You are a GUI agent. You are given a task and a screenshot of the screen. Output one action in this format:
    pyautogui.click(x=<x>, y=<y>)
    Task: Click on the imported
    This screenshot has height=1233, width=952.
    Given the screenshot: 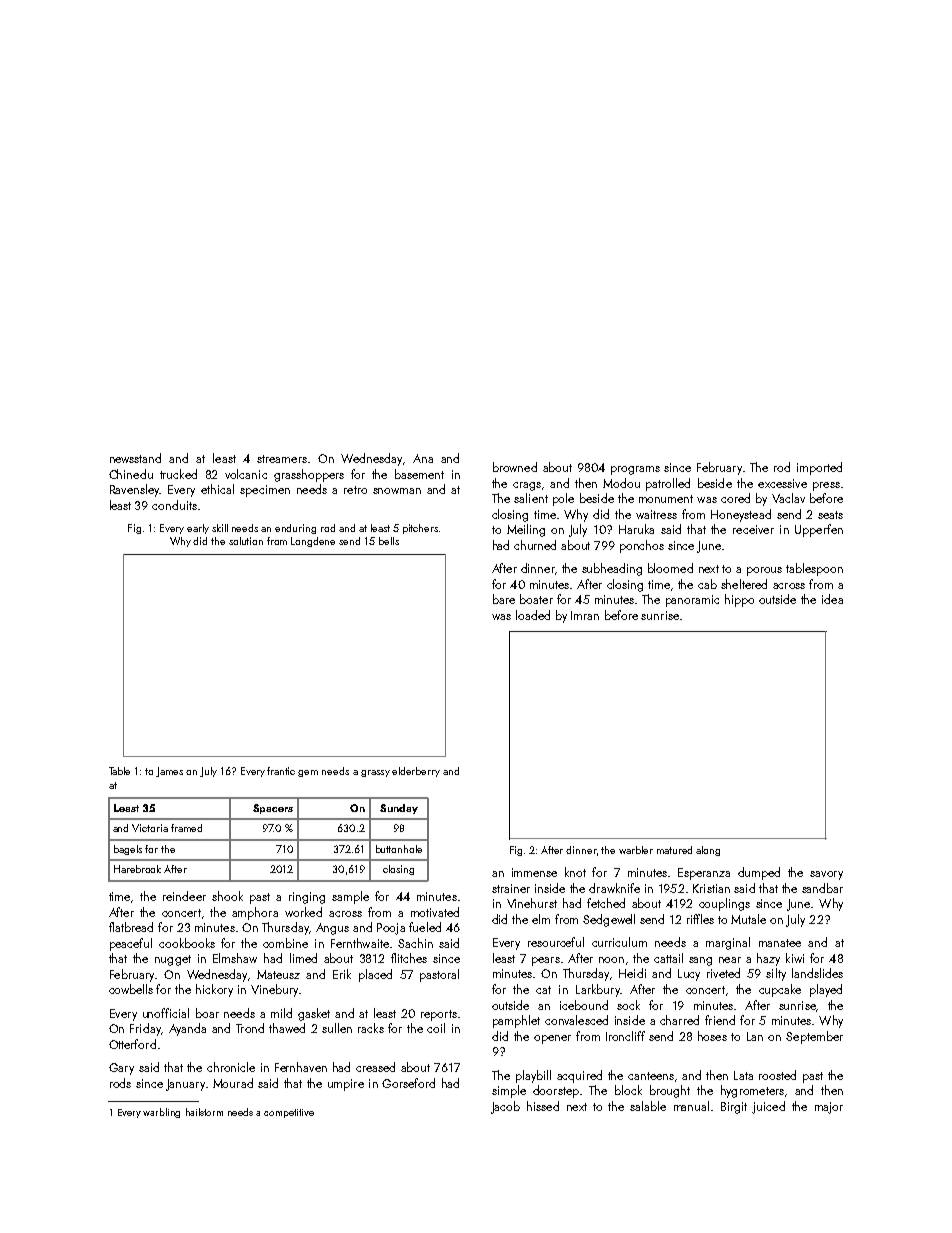 What is the action you would take?
    pyautogui.click(x=819, y=468)
